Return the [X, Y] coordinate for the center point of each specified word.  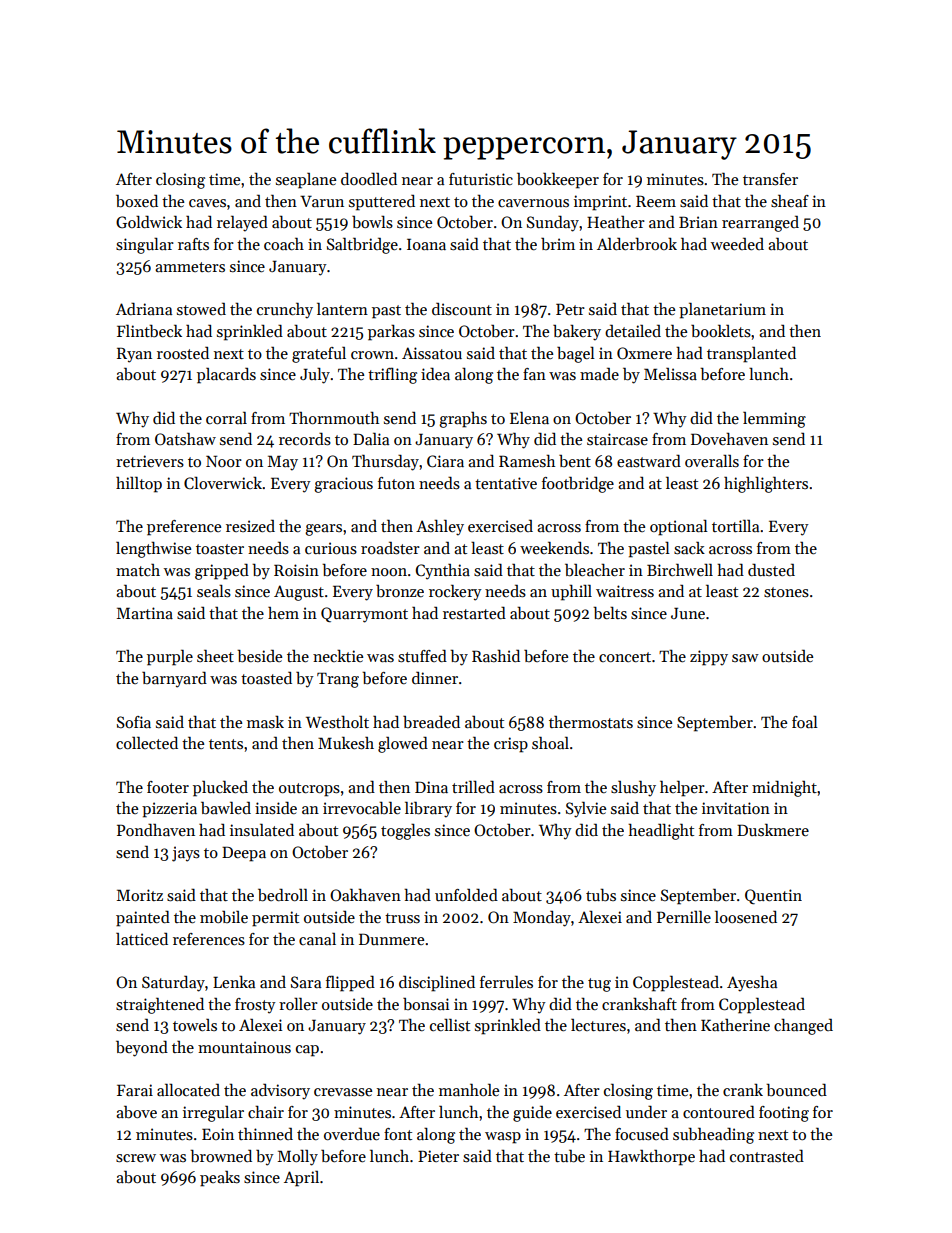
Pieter [438, 1156]
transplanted [751, 354]
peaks [220, 1178]
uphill [571, 592]
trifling [392, 375]
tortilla [735, 525]
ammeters [190, 267]
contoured [719, 1111]
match [138, 569]
